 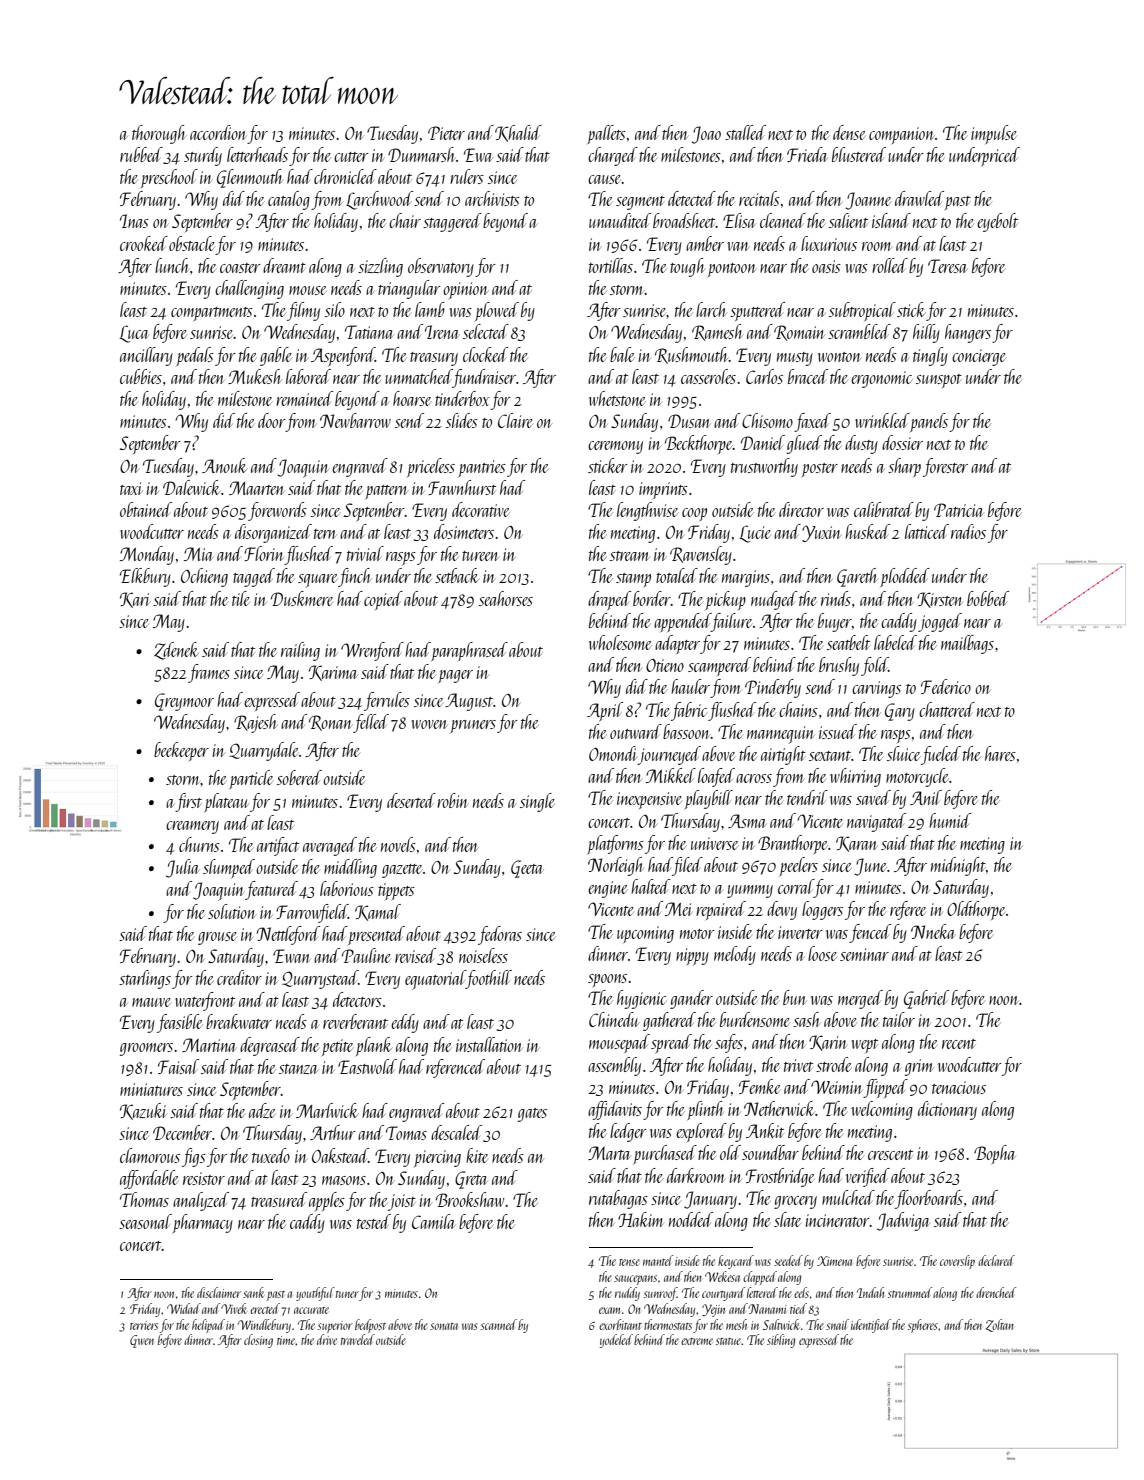 What do you see at coordinates (131, 488) in the screenshot?
I see `taxi` at bounding box center [131, 488].
